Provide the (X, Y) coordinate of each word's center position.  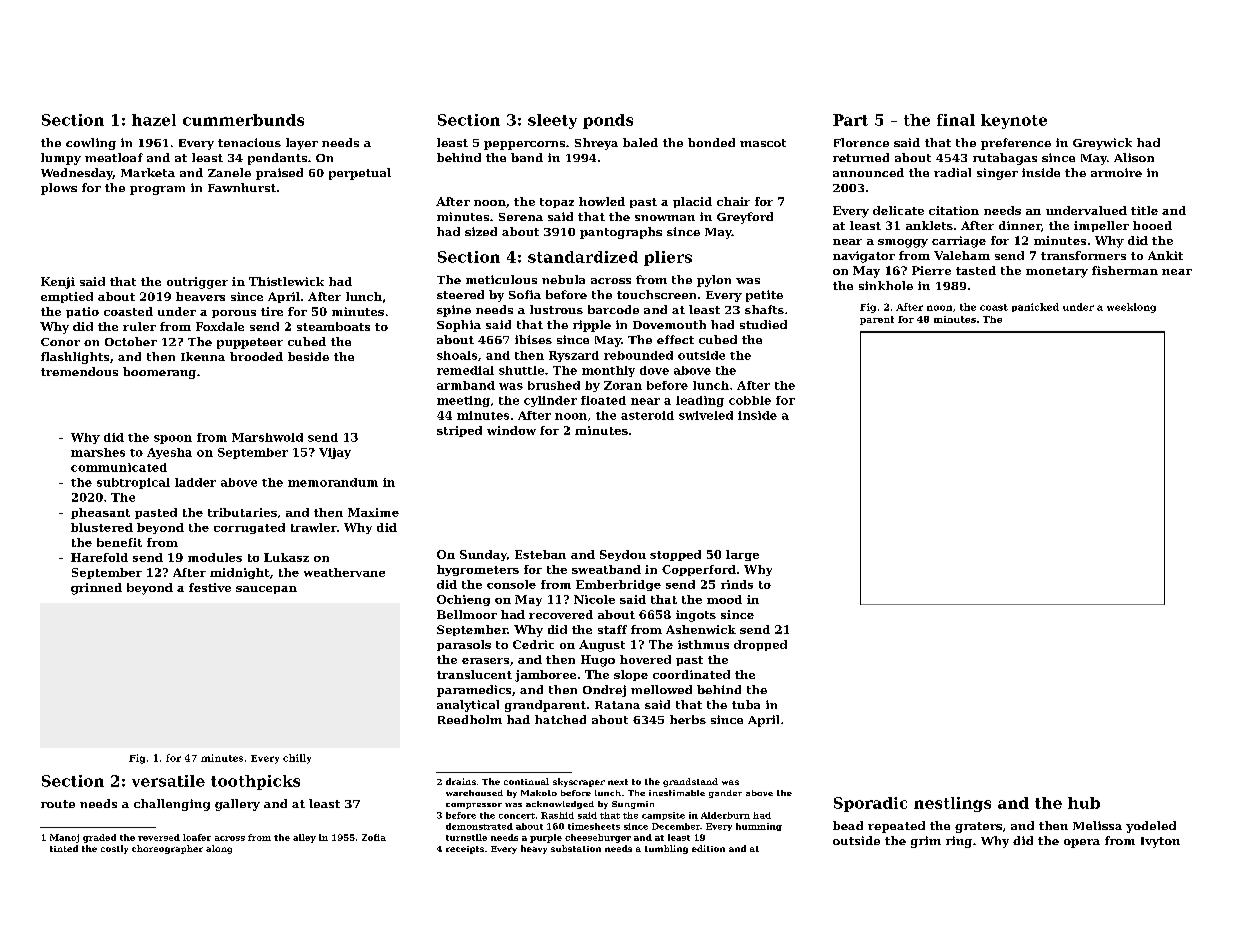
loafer (197, 837)
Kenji (58, 283)
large (742, 555)
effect (675, 339)
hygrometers (478, 570)
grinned (96, 589)
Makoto (539, 793)
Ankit (1165, 255)
